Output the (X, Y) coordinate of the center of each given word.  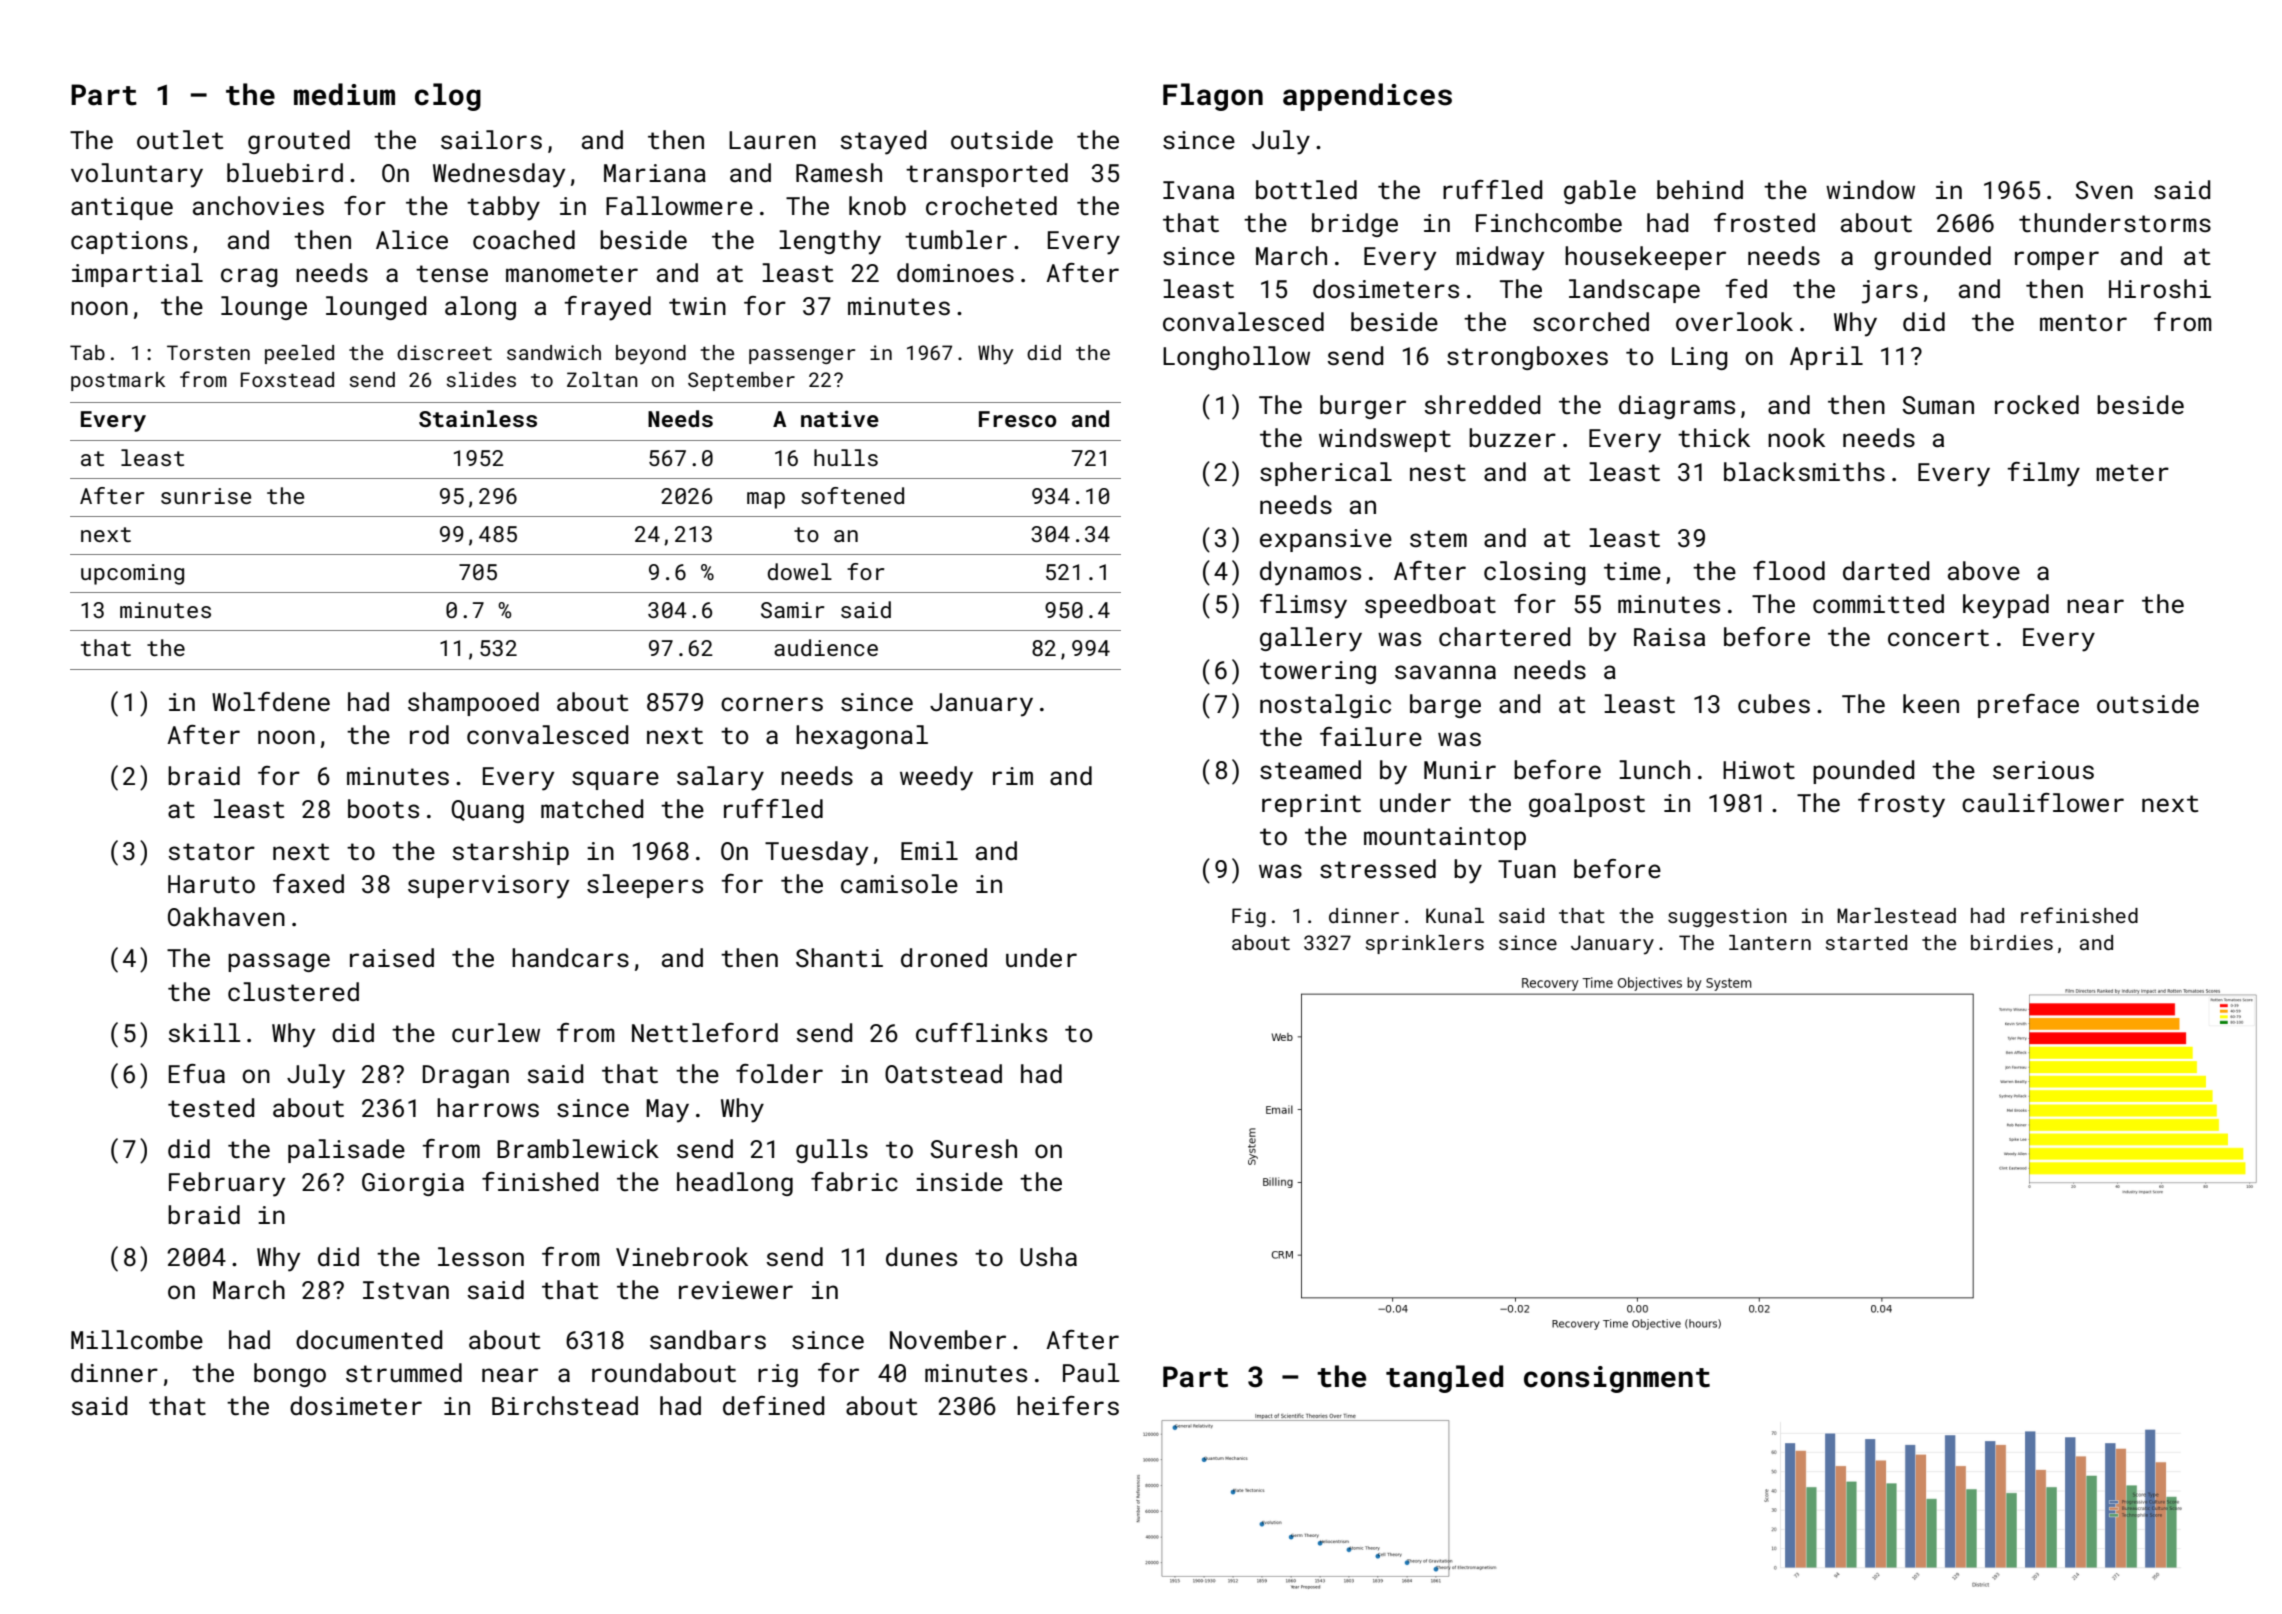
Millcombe (137, 1340)
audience (826, 647)
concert (1938, 638)
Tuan (1527, 869)
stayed (883, 142)
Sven (2104, 190)
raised (392, 958)
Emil (929, 850)
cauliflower (2043, 803)
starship (510, 853)
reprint (1311, 805)
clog (448, 97)
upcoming (132, 574)
